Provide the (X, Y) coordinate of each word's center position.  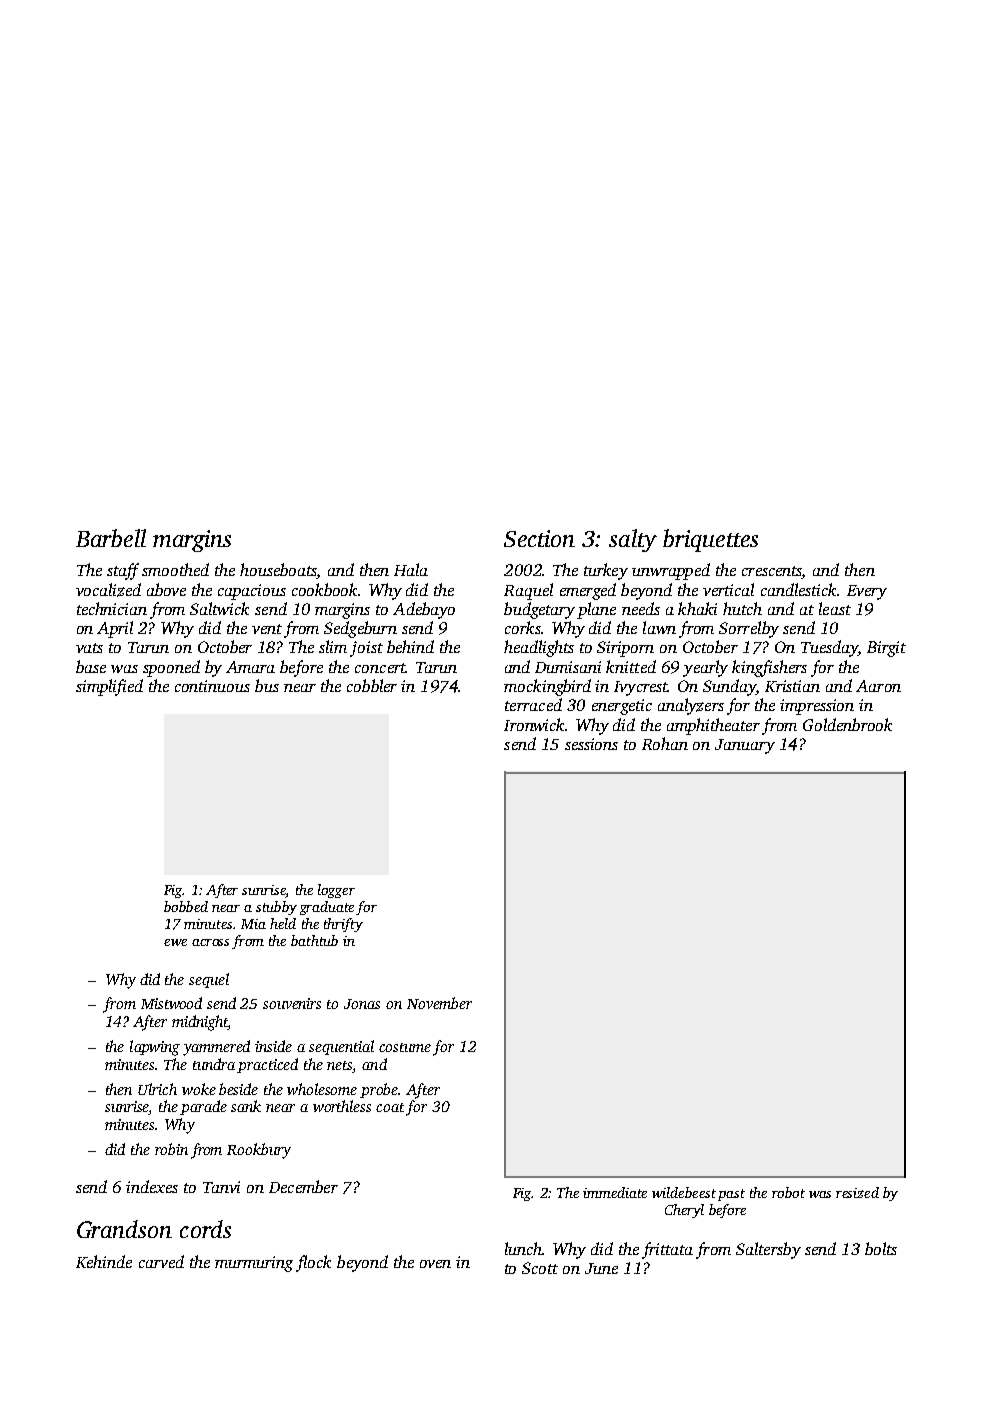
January (745, 746)
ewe (175, 942)
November (439, 1003)
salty (633, 540)
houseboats (278, 571)
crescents (772, 572)
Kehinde (104, 1261)
